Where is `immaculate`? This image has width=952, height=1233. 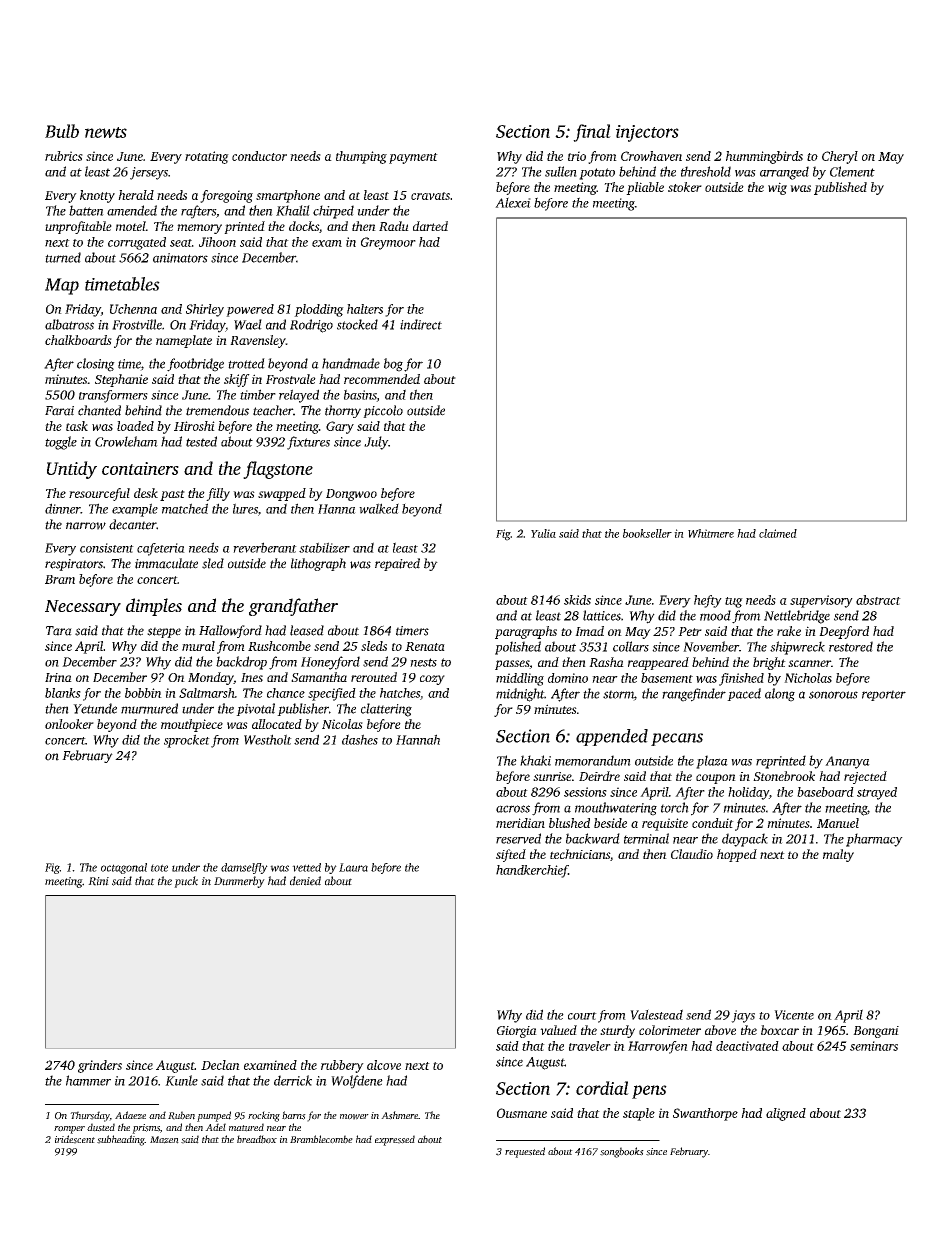
immaculate is located at coordinates (166, 563).
